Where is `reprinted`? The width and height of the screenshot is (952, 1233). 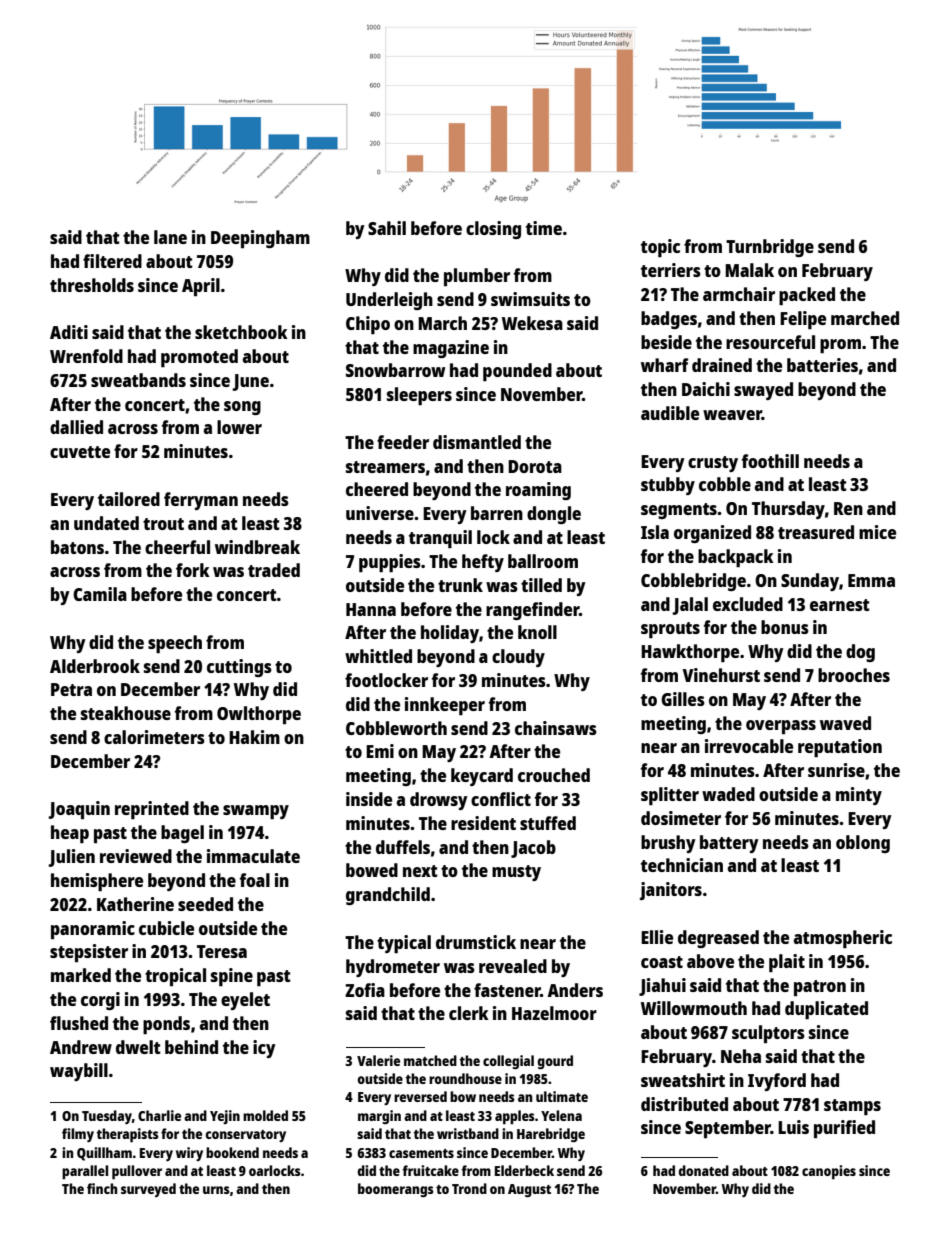
reprinted is located at coordinates (152, 810).
